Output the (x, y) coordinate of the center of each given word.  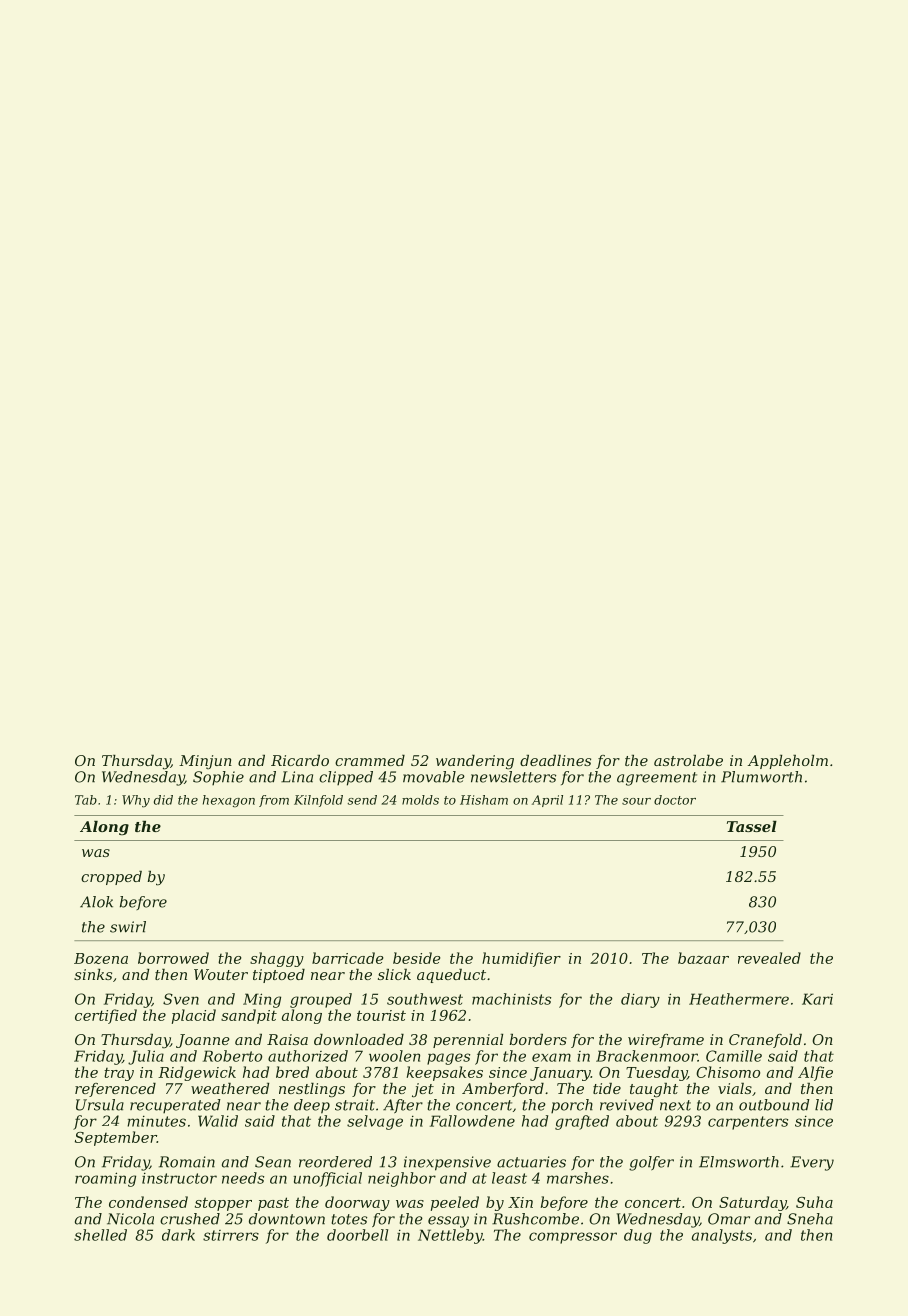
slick (394, 974)
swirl (128, 927)
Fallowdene (472, 1121)
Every (812, 1163)
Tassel (752, 826)
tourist (381, 1015)
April (547, 801)
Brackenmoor (647, 1056)
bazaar (703, 958)
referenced (115, 1090)
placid (194, 1016)
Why (136, 801)
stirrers (231, 1235)
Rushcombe (535, 1219)
